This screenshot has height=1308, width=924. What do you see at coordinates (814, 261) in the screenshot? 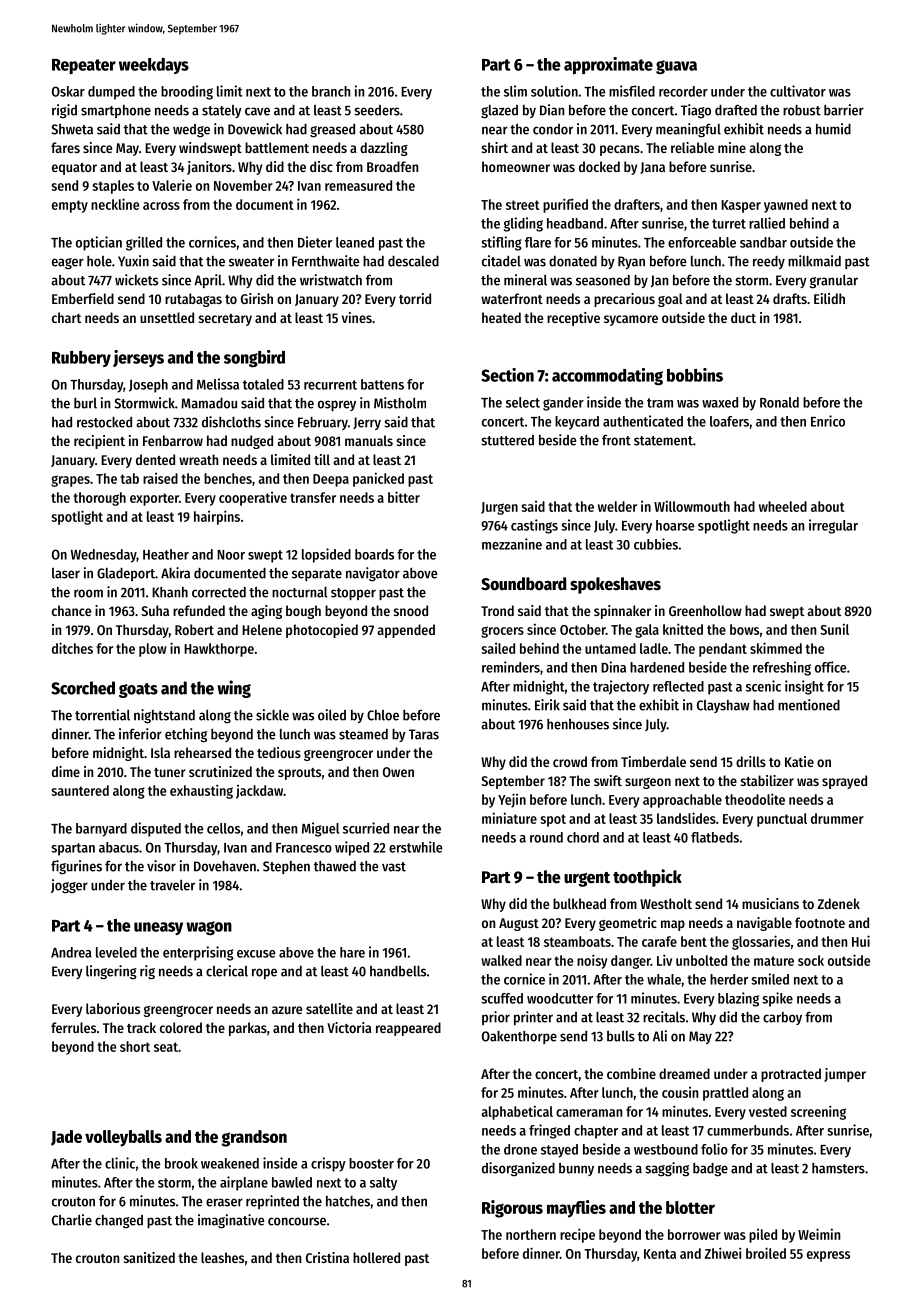
I see `milkmaid` at bounding box center [814, 261].
